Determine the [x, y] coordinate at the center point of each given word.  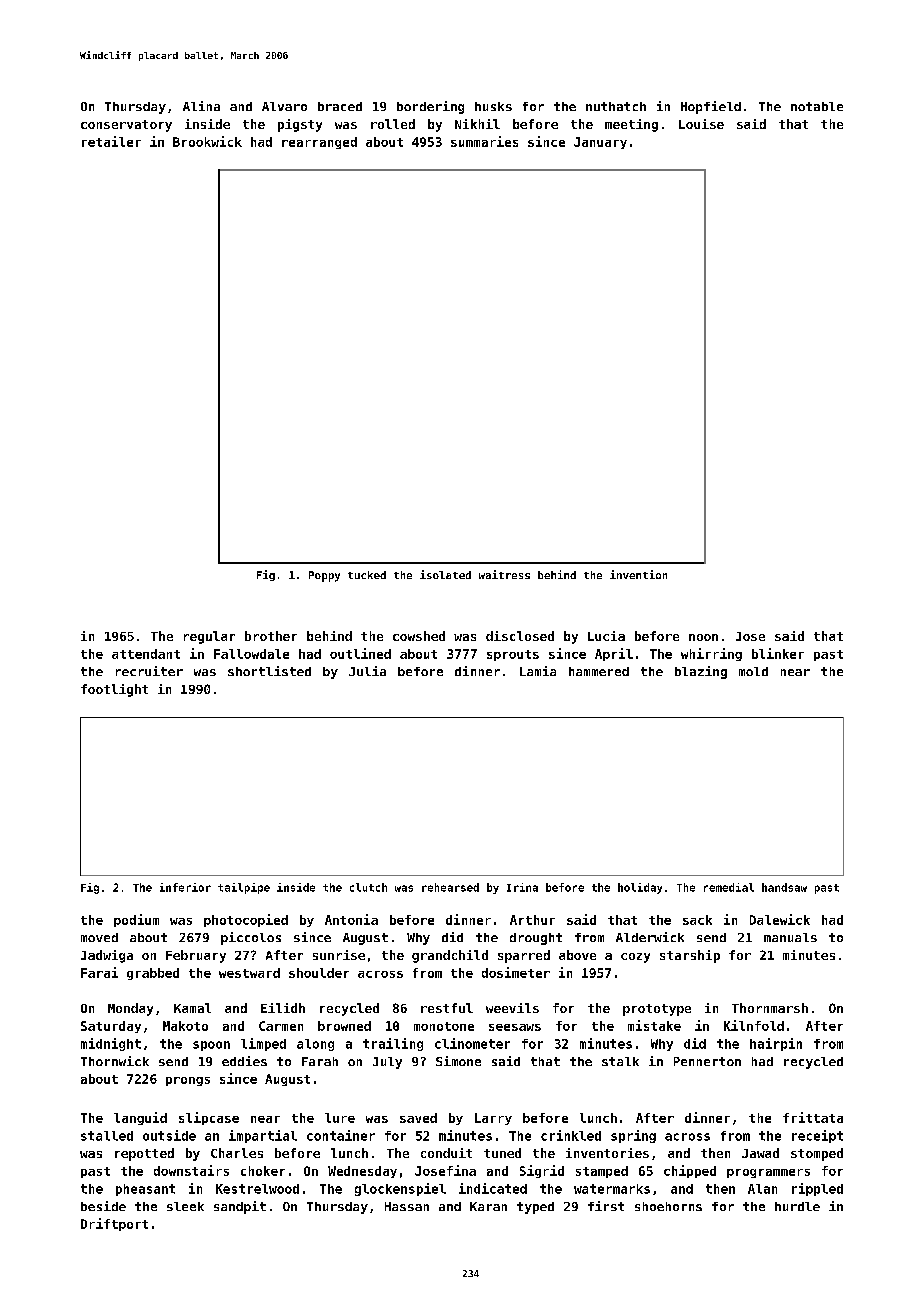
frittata [813, 1117]
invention [638, 574]
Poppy [324, 576]
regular [209, 637]
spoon [211, 1046]
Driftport [114, 1224]
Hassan [407, 1206]
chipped [690, 1171]
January [600, 143]
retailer [111, 141]
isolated [445, 574]
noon [703, 637]
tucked [367, 575]
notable [817, 106]
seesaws [515, 1027]
